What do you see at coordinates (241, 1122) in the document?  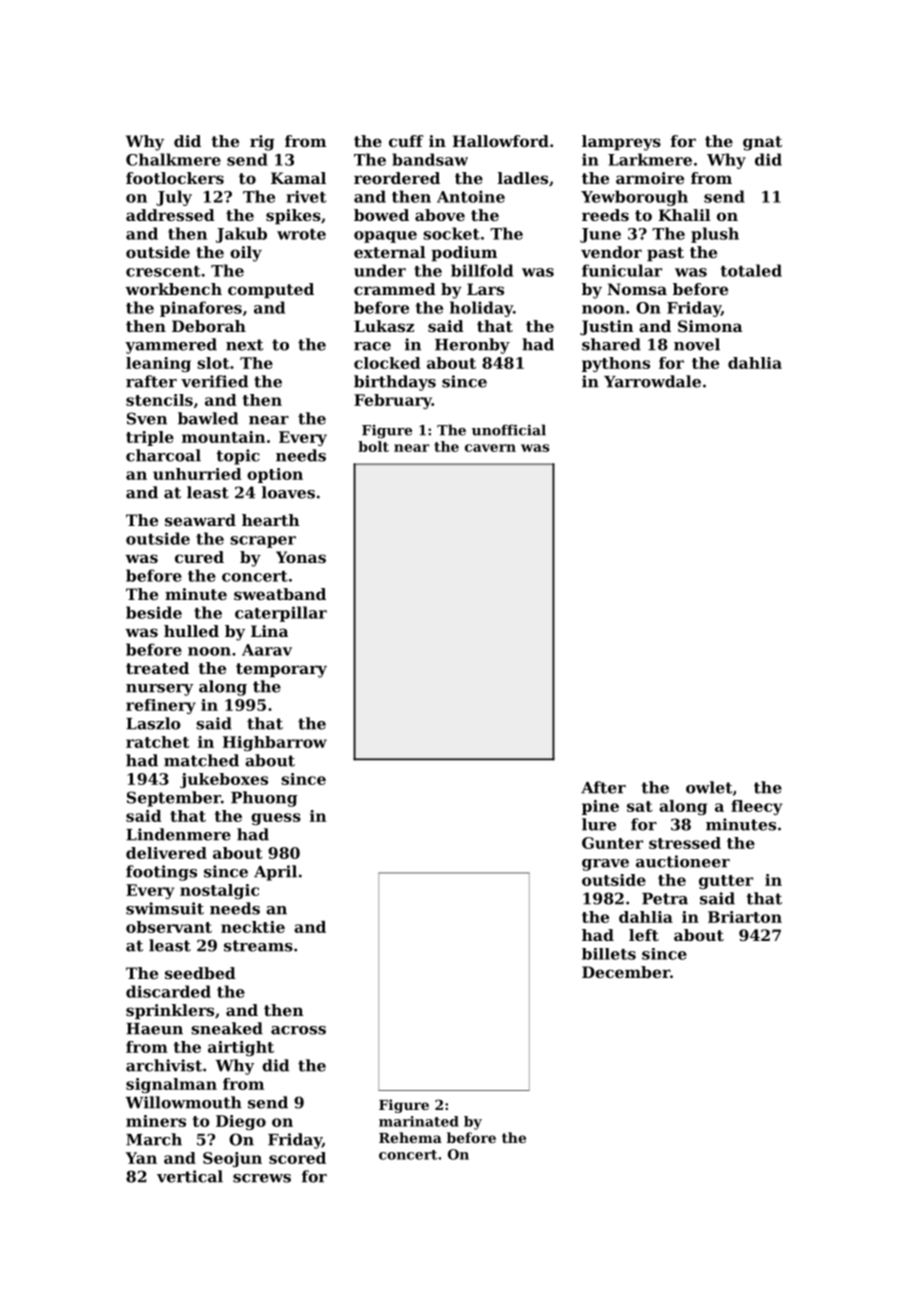 I see `Diego` at bounding box center [241, 1122].
